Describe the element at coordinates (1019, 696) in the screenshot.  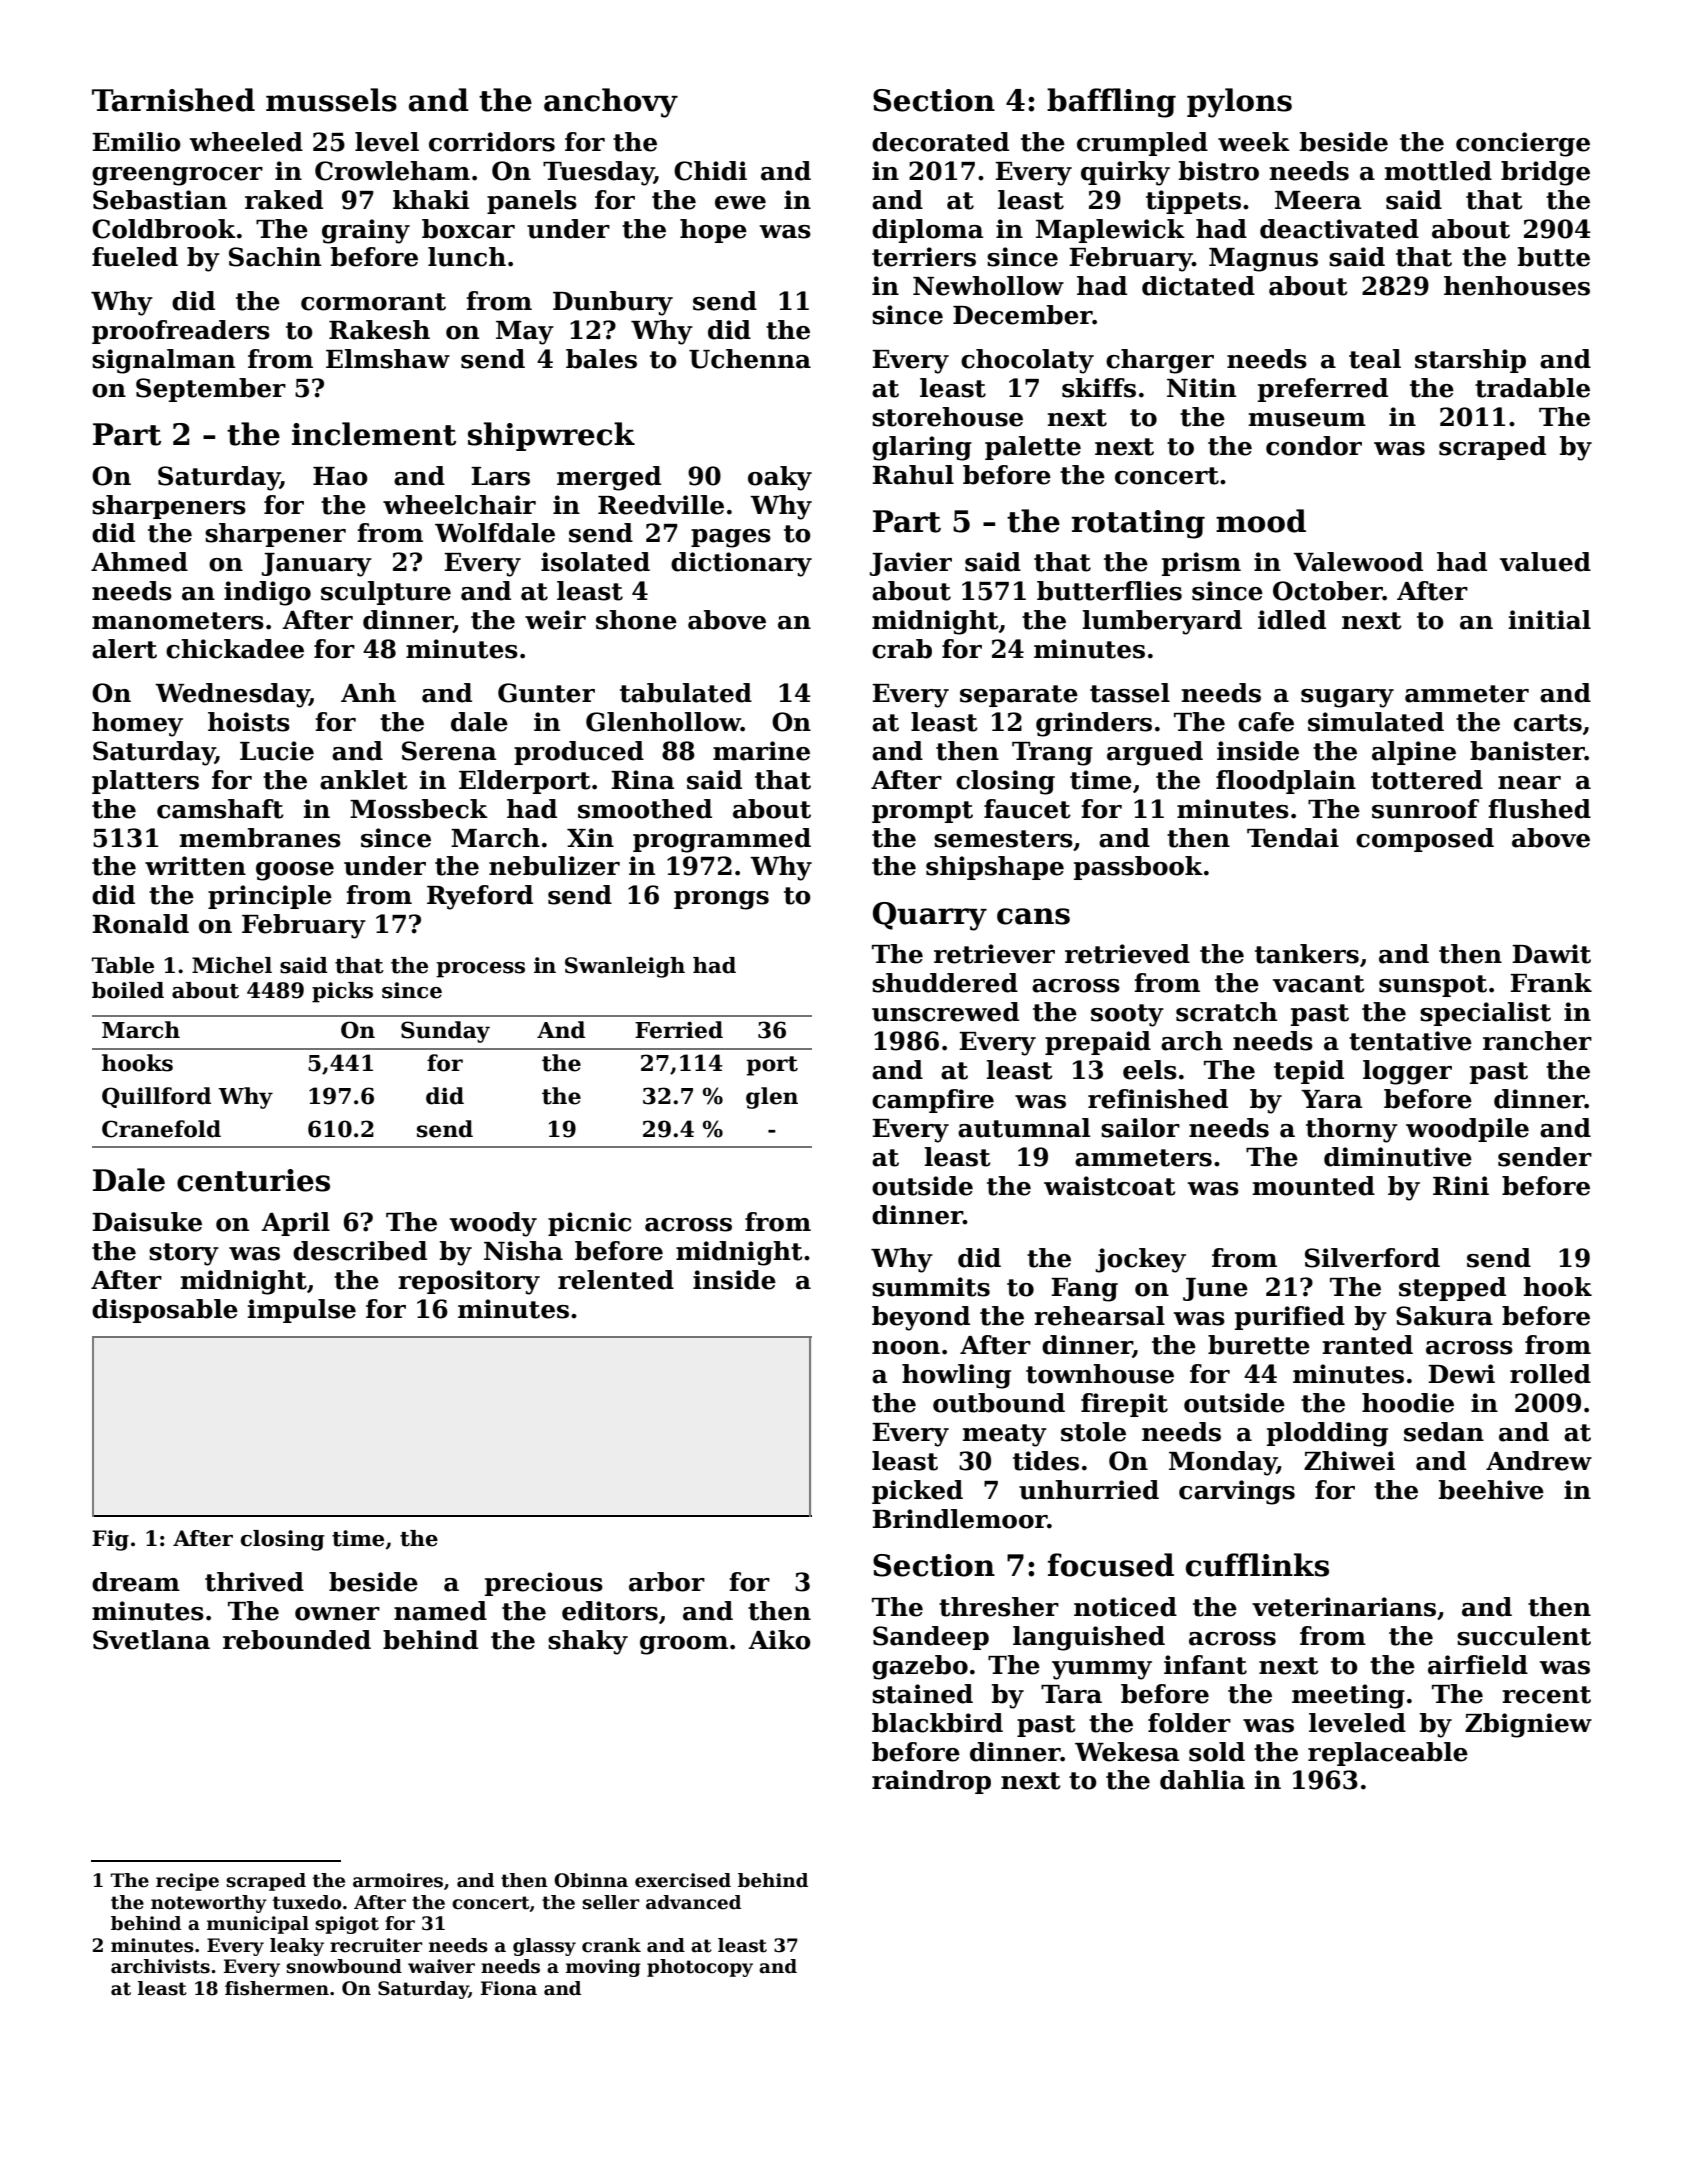
I see `separate` at that location.
